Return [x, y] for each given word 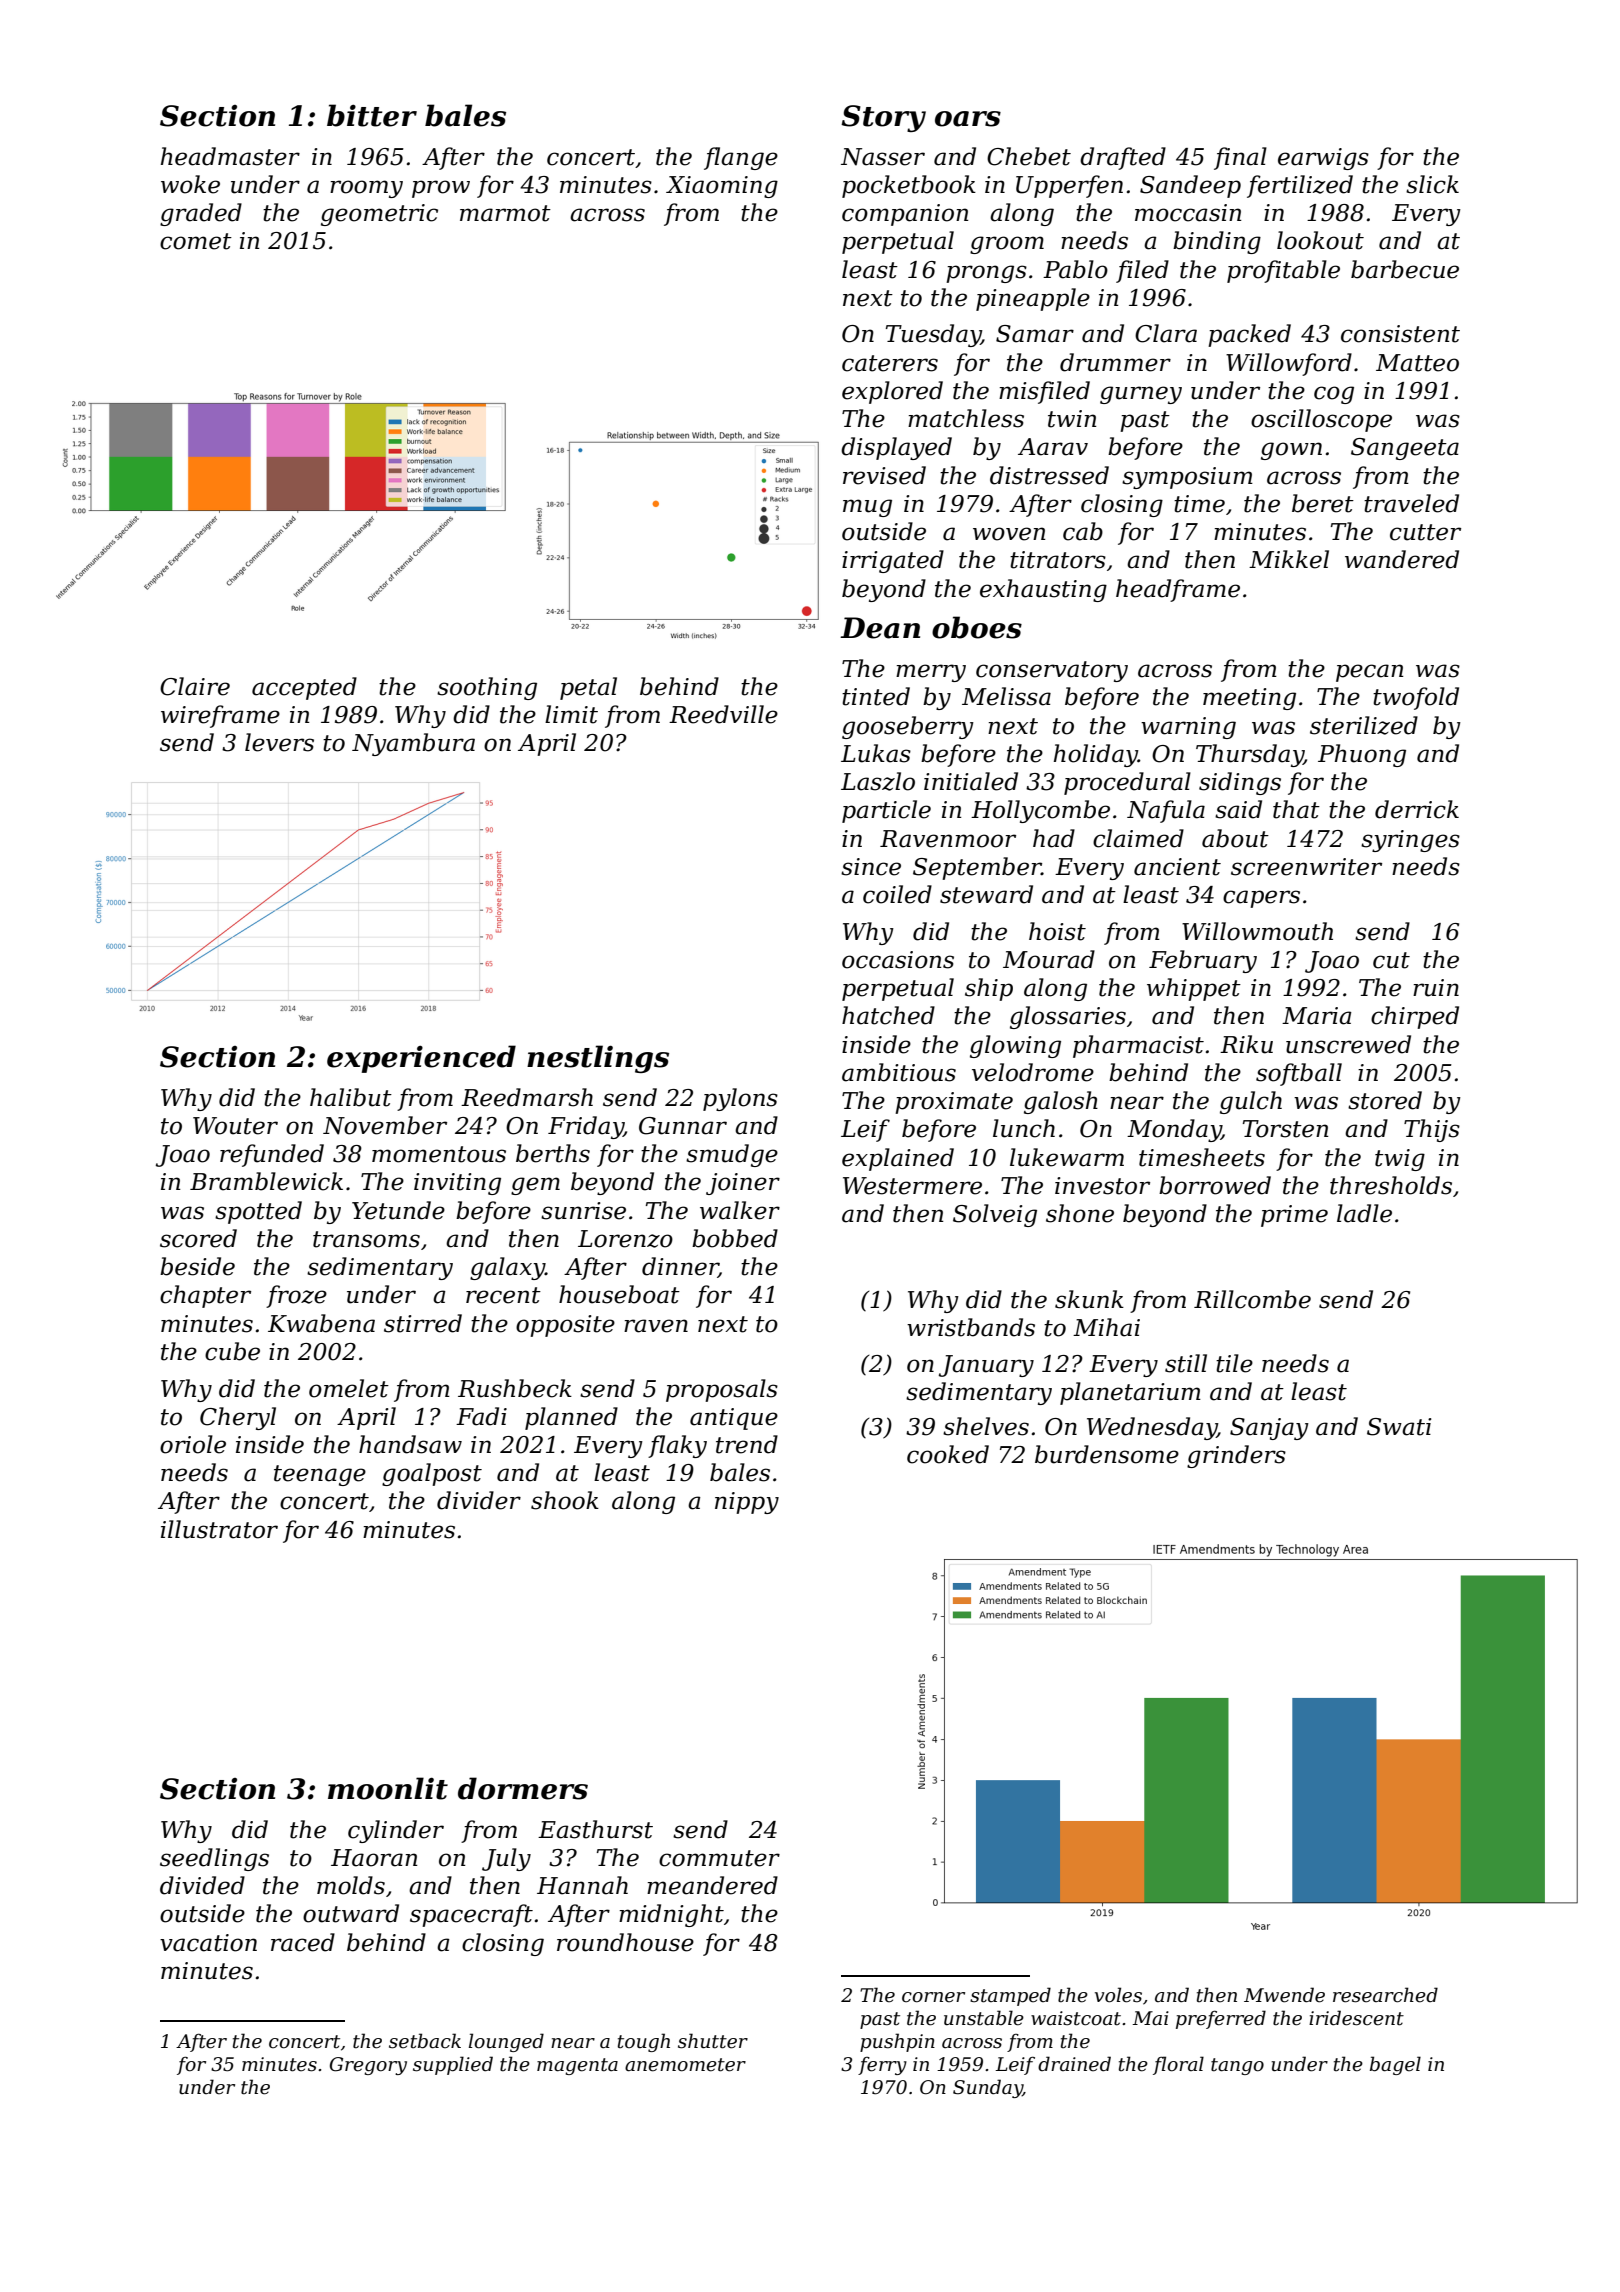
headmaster [230, 156]
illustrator [219, 1529]
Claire [195, 686]
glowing [1015, 1046]
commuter [719, 1858]
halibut [351, 1097]
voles [1118, 1995]
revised [884, 475]
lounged [506, 2042]
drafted [1123, 158]
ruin [1436, 988]
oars [968, 119]
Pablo [1075, 269]
